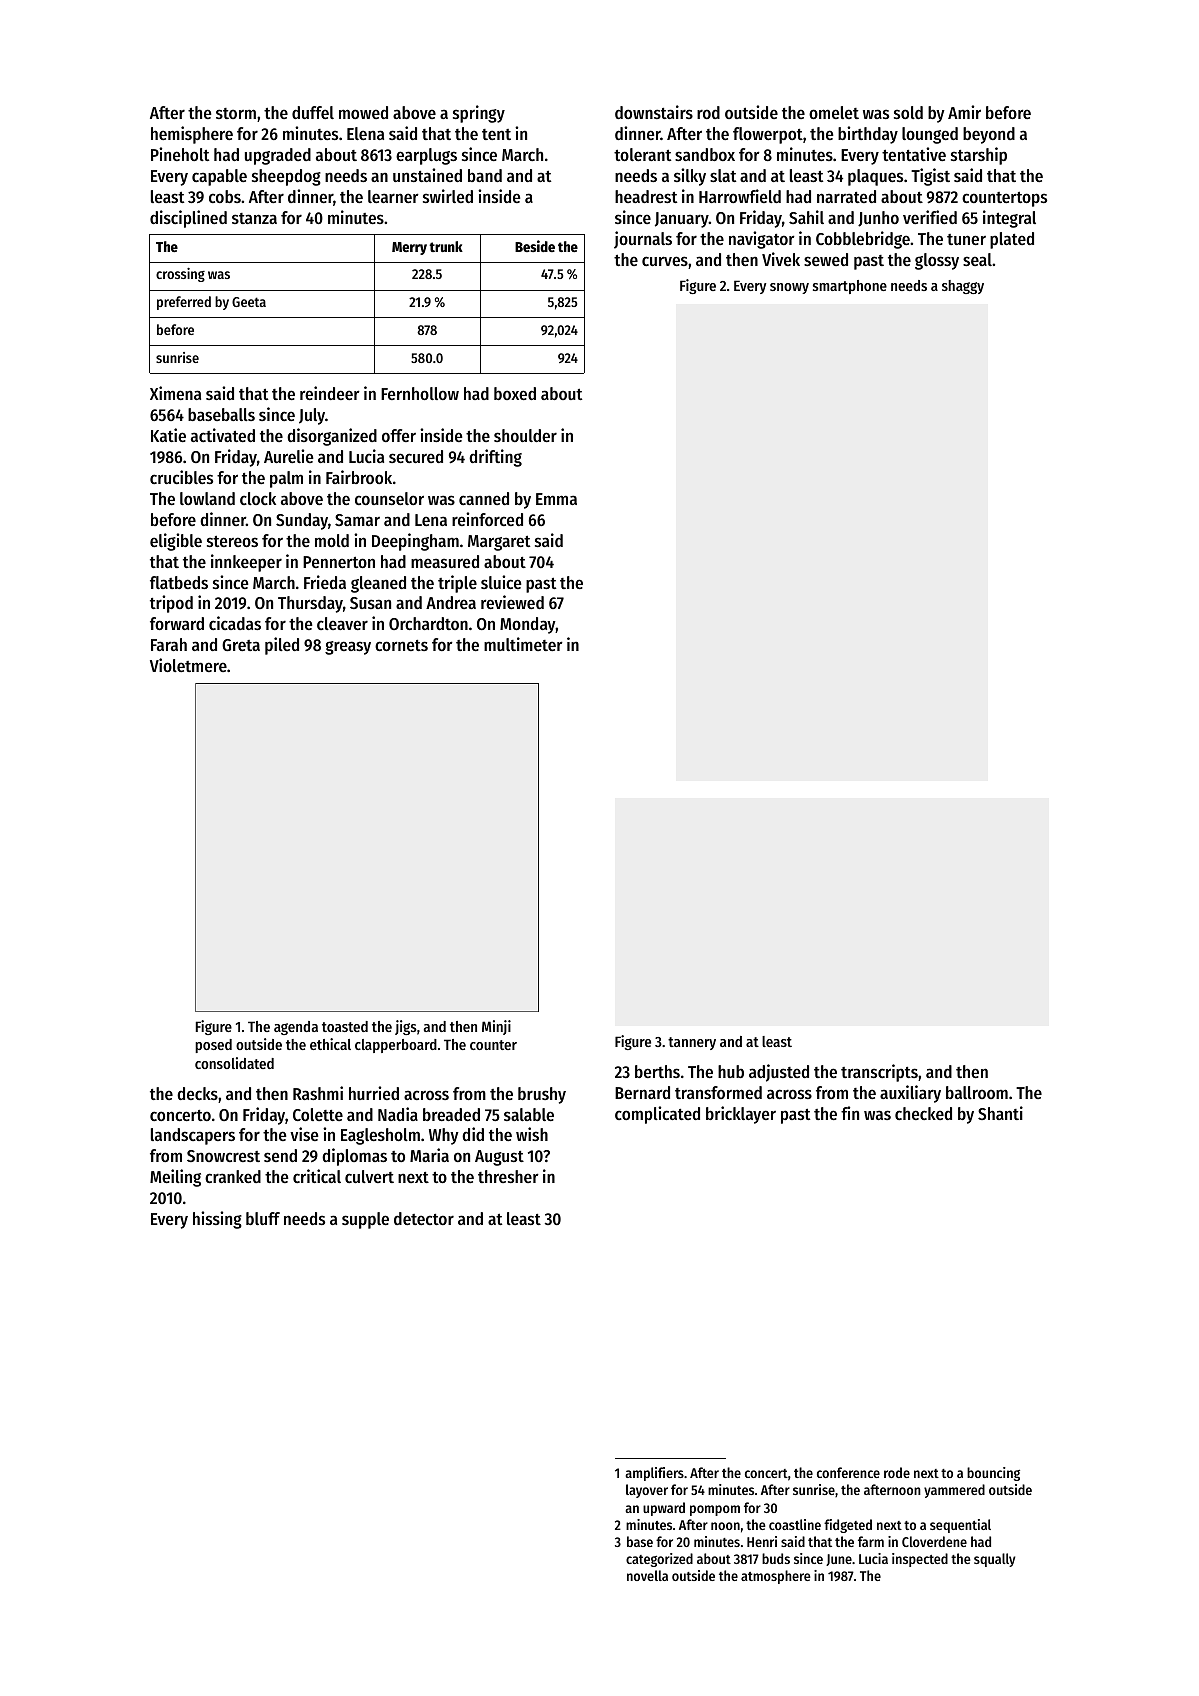  I want to click on stanza, so click(254, 218).
